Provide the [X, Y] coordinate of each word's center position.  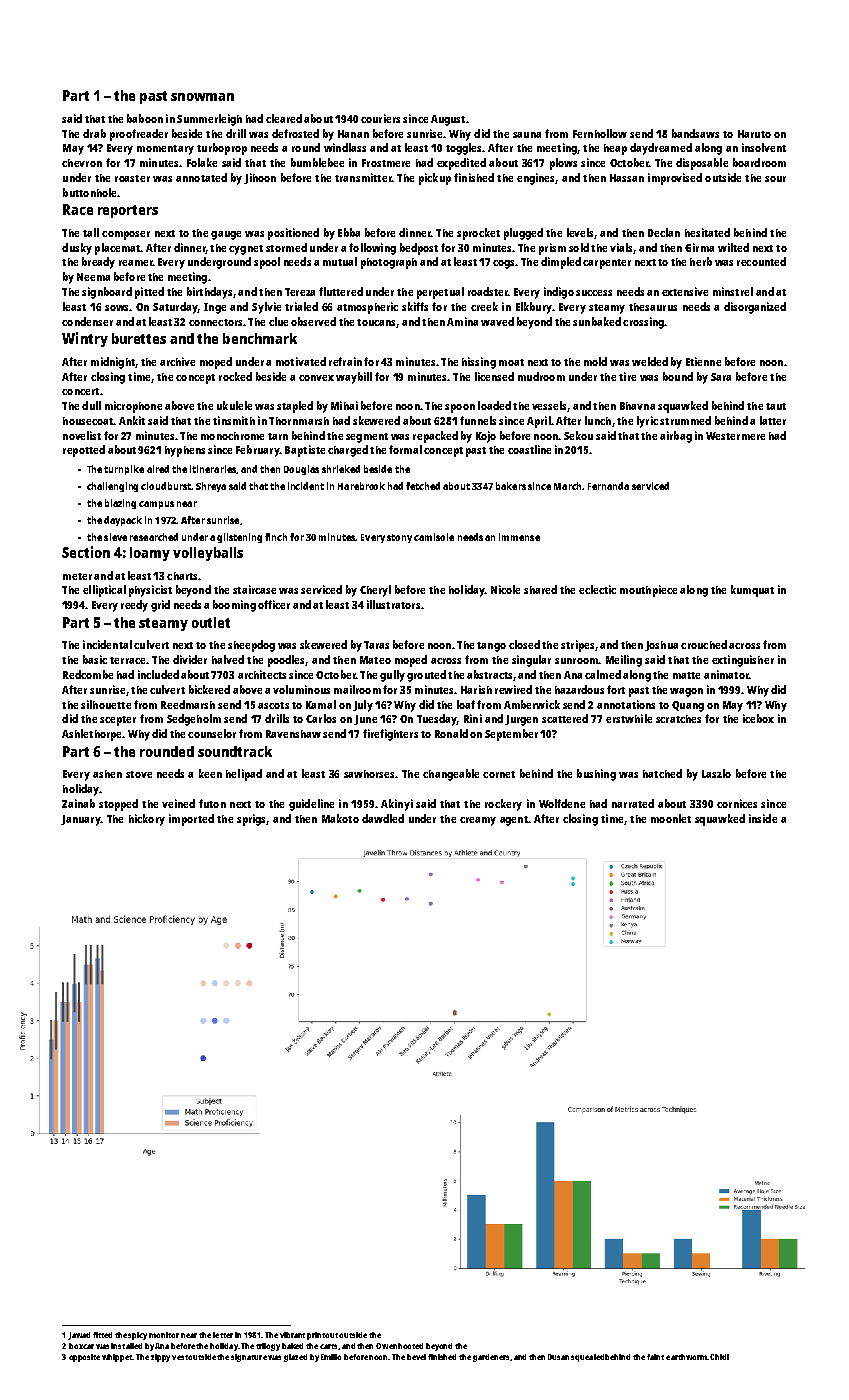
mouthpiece [648, 591]
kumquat [752, 591]
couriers [380, 118]
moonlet [671, 818]
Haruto [754, 134]
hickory [147, 820]
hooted [410, 1346]
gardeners [491, 1358]
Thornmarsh [299, 421]
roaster [132, 178]
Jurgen [521, 720]
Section [86, 552]
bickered [209, 689]
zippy [160, 1358]
